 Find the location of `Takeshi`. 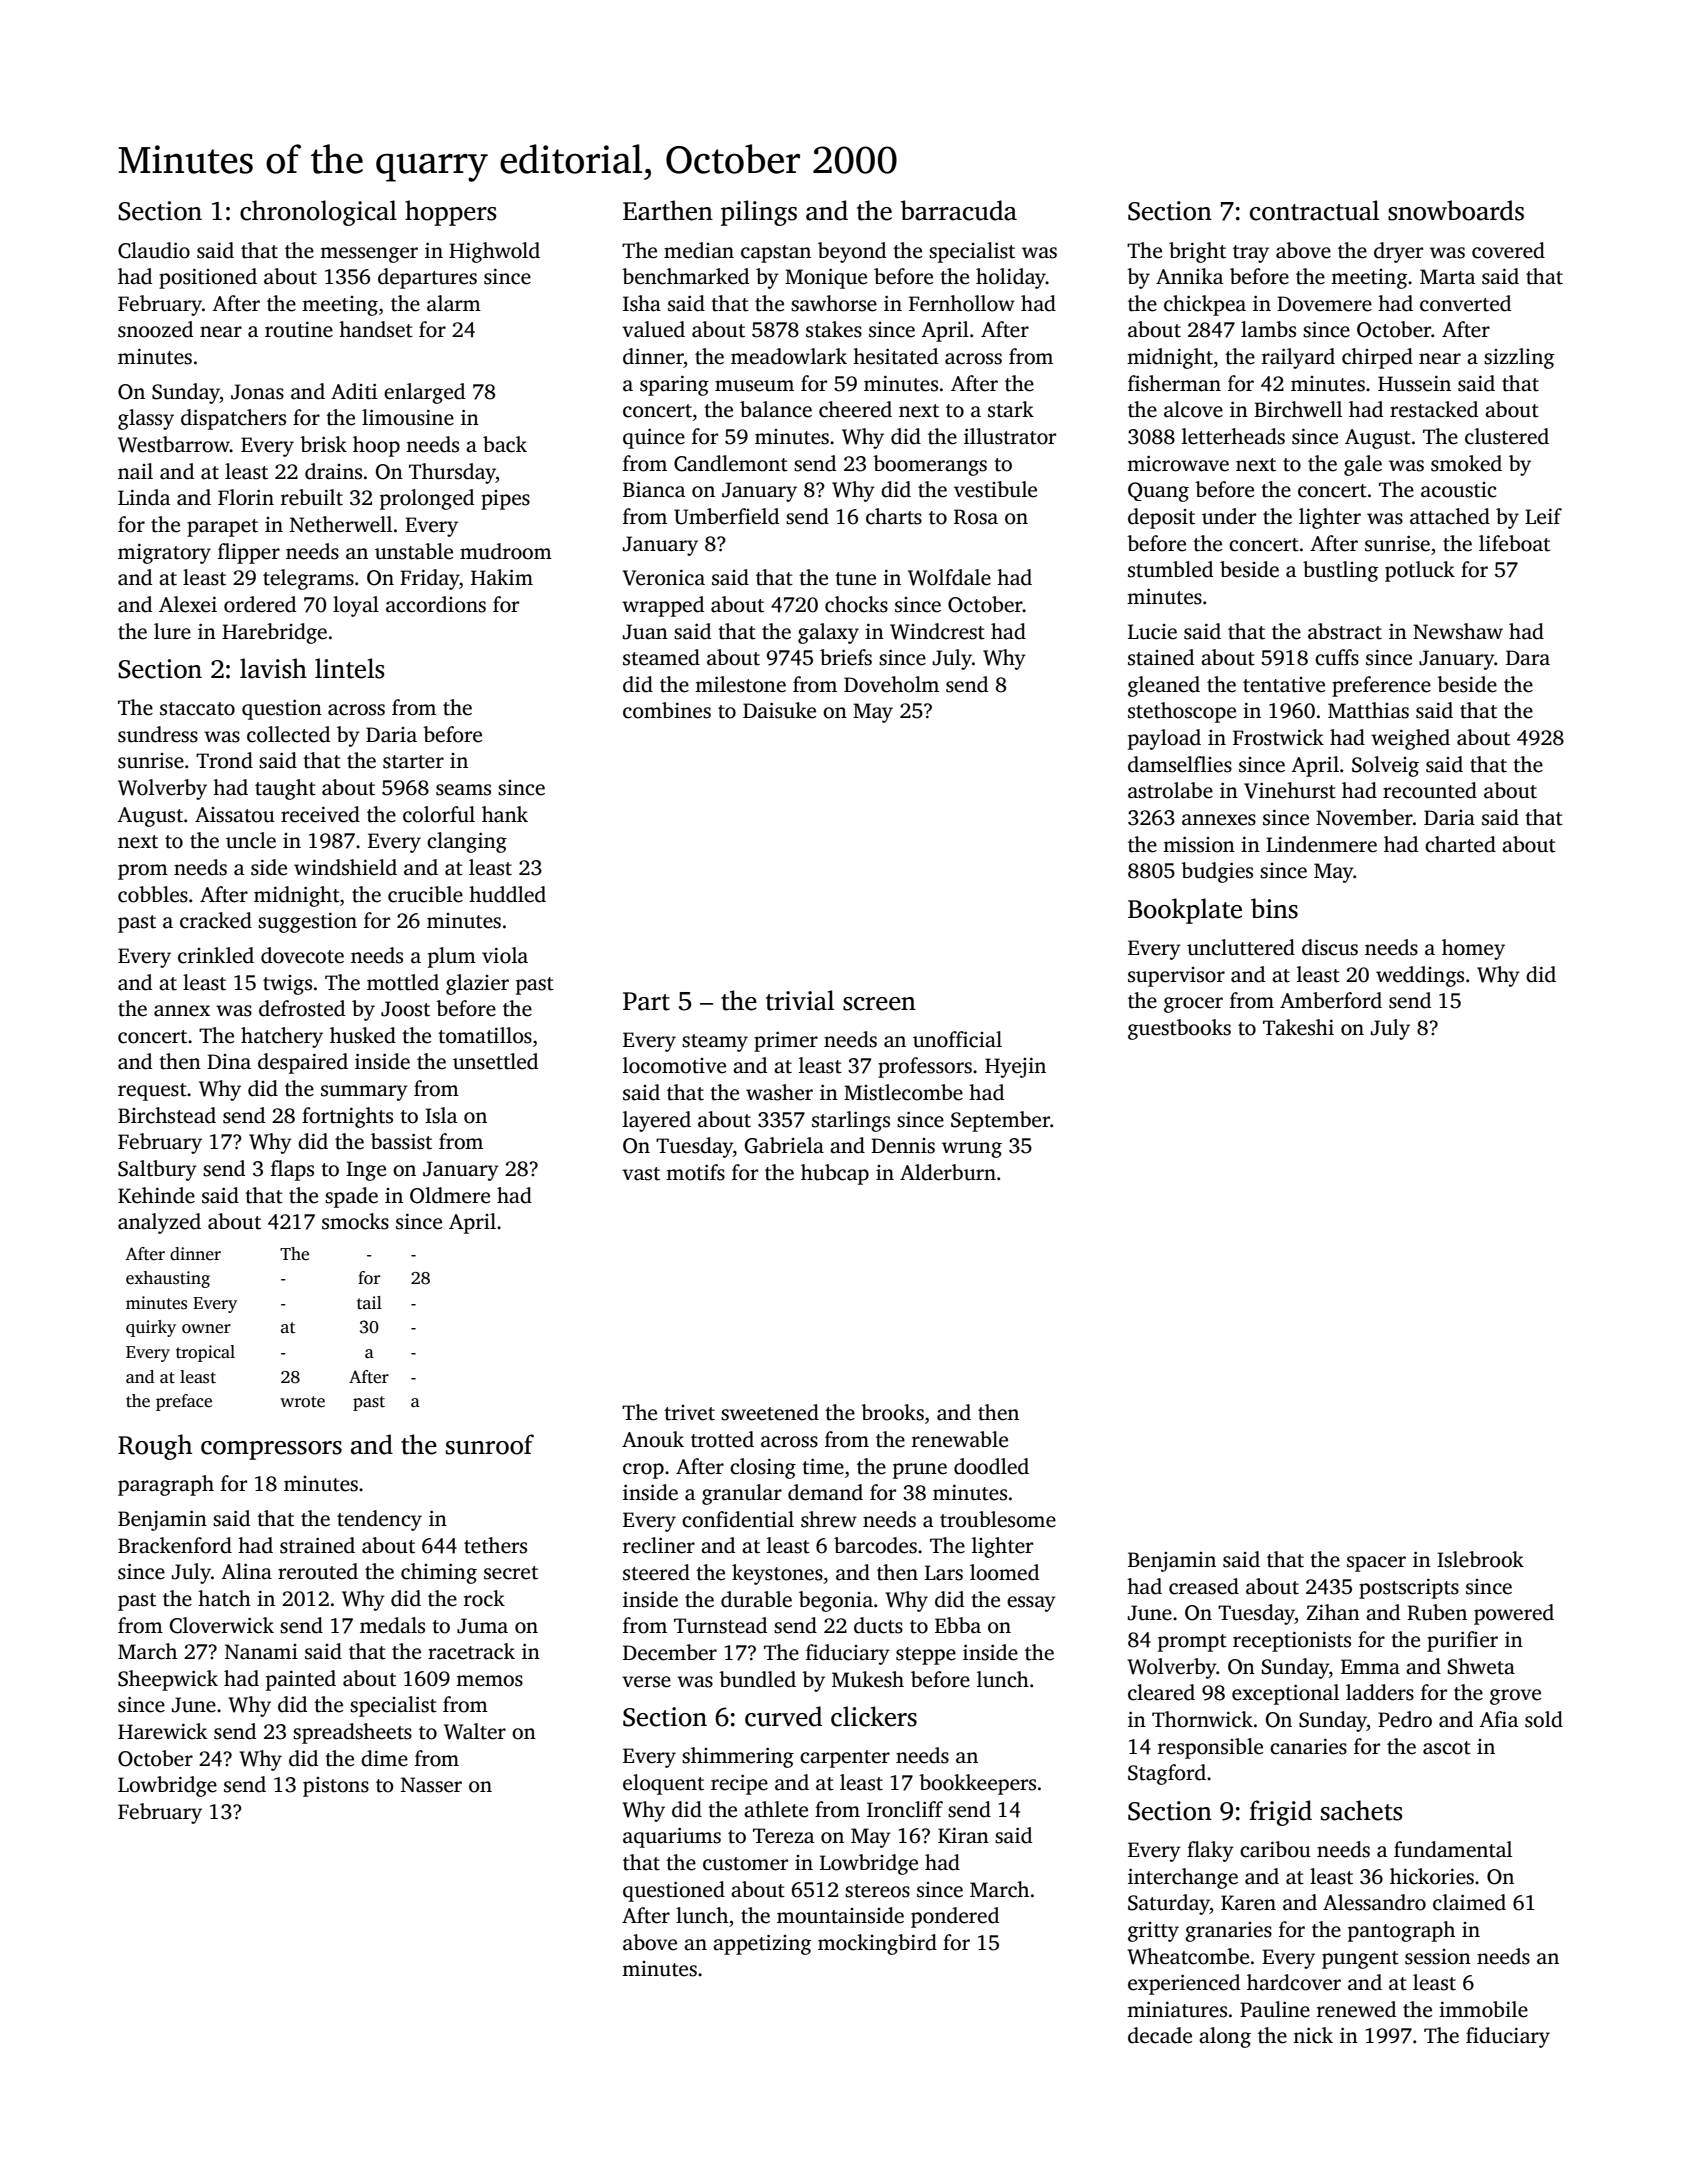

Takeshi is located at coordinates (1298, 1027).
